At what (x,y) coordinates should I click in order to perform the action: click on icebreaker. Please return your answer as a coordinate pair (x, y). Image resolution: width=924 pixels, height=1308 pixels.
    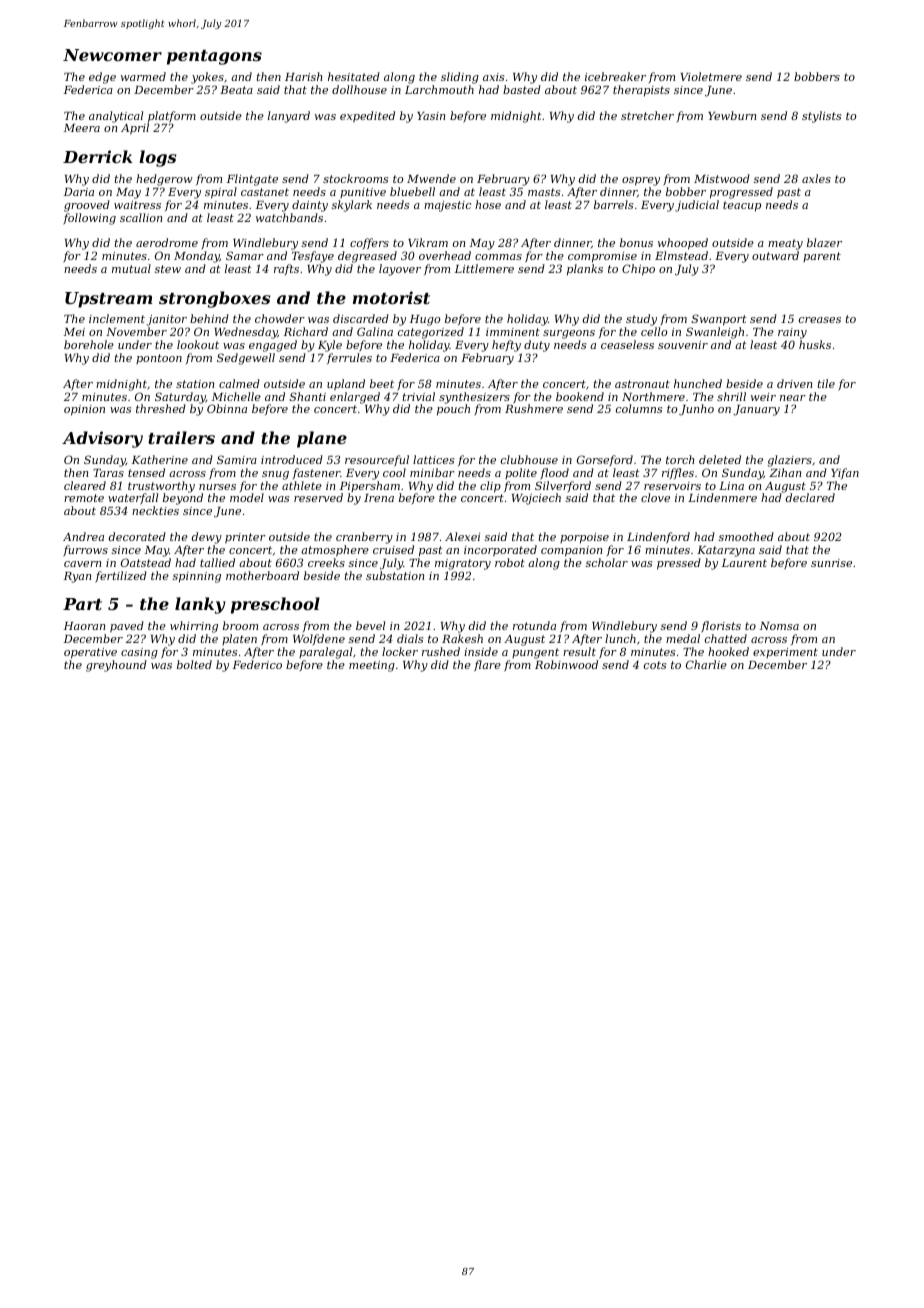
    Looking at the image, I should click on (615, 76).
